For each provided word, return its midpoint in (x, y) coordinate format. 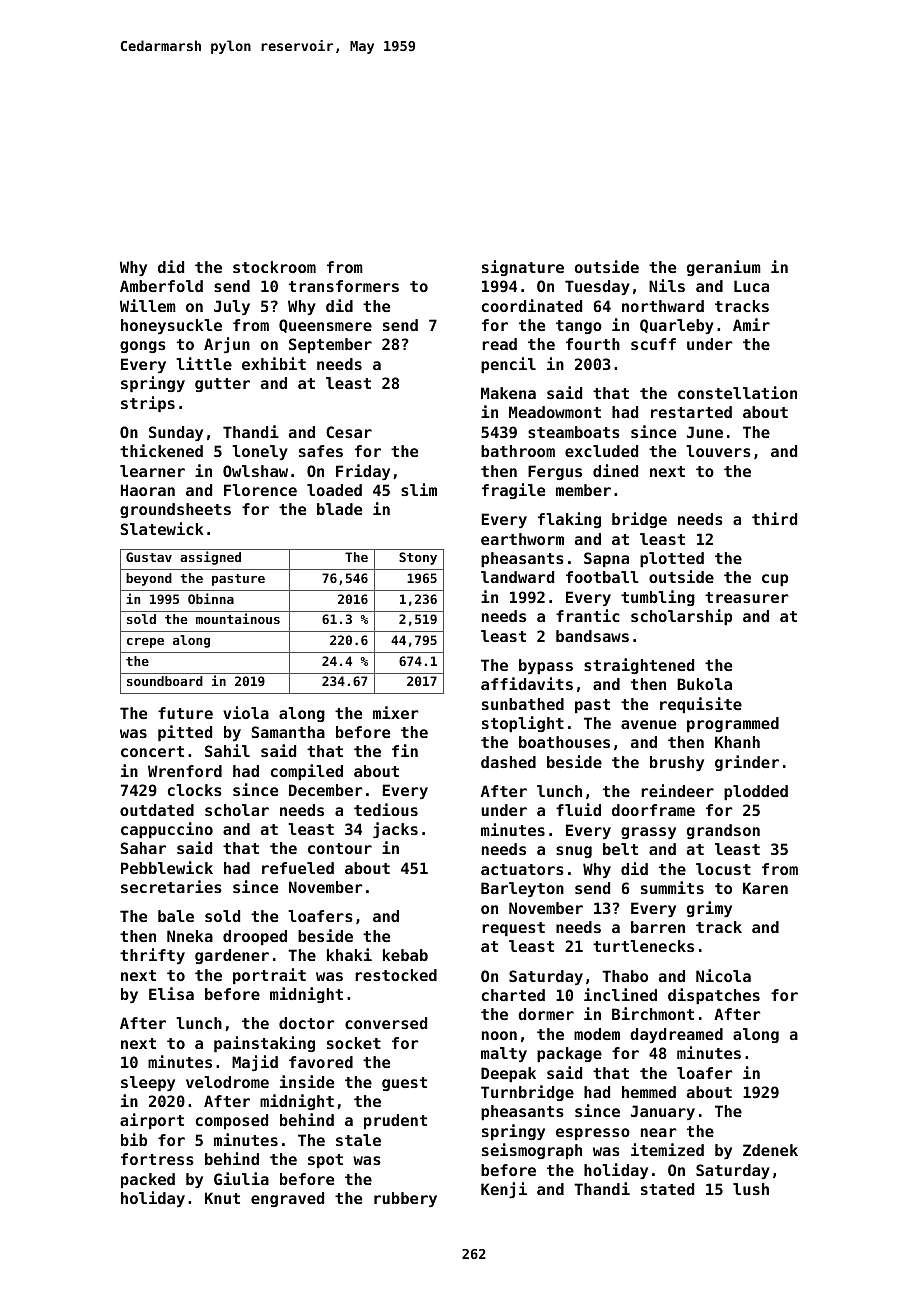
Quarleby (677, 326)
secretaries (171, 886)
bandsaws (592, 636)
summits (672, 887)
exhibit (274, 363)
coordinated (532, 305)
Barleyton (522, 889)
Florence (260, 490)
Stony (418, 558)
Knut (222, 1198)
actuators (522, 869)
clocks (195, 790)
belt (620, 849)
